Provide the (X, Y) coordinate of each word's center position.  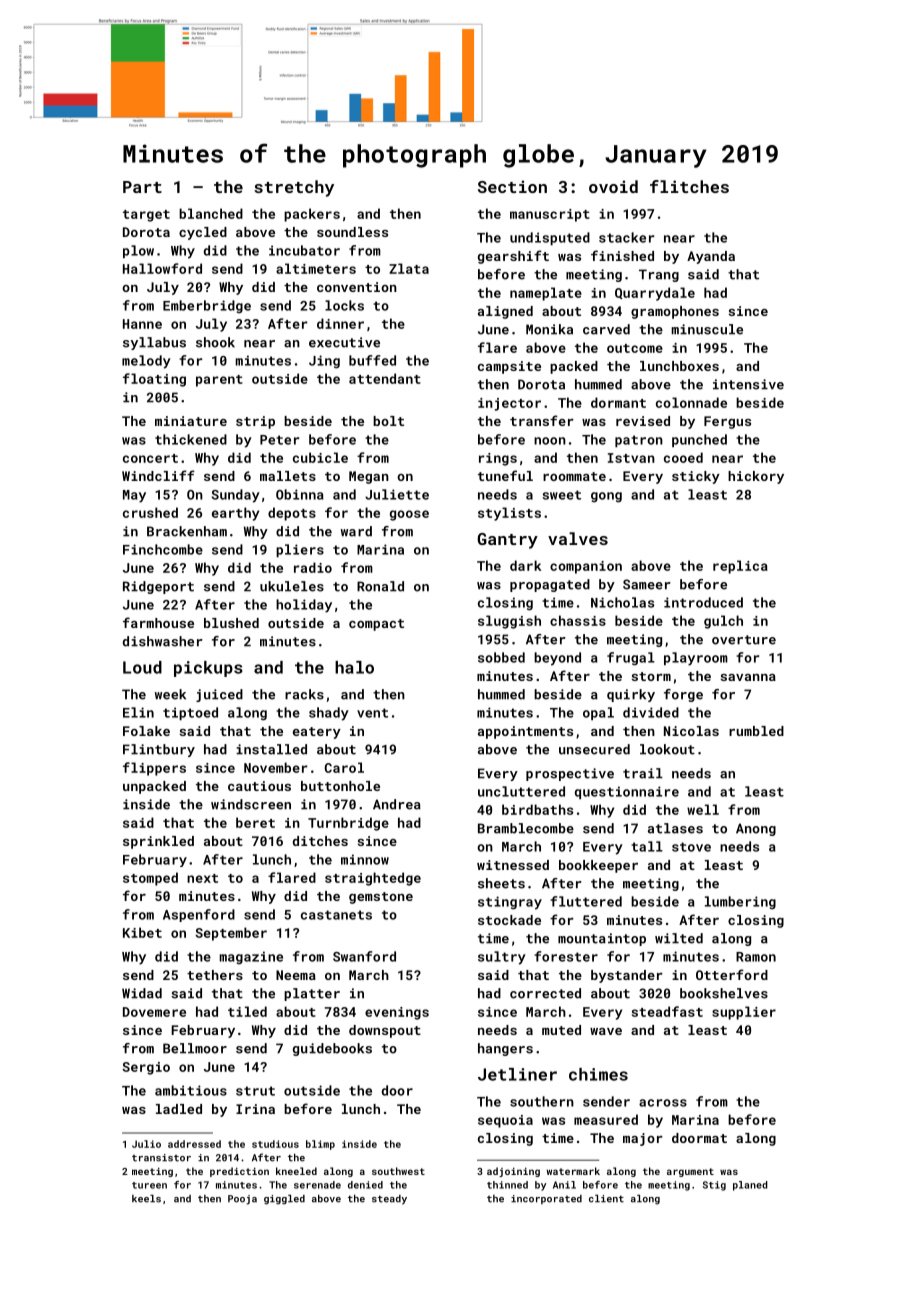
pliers (300, 550)
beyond (557, 659)
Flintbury (159, 750)
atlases (675, 828)
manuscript (550, 215)
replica (740, 567)
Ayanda (711, 257)
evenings (397, 1013)
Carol (344, 767)
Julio (146, 1144)
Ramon (756, 957)
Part (142, 187)
